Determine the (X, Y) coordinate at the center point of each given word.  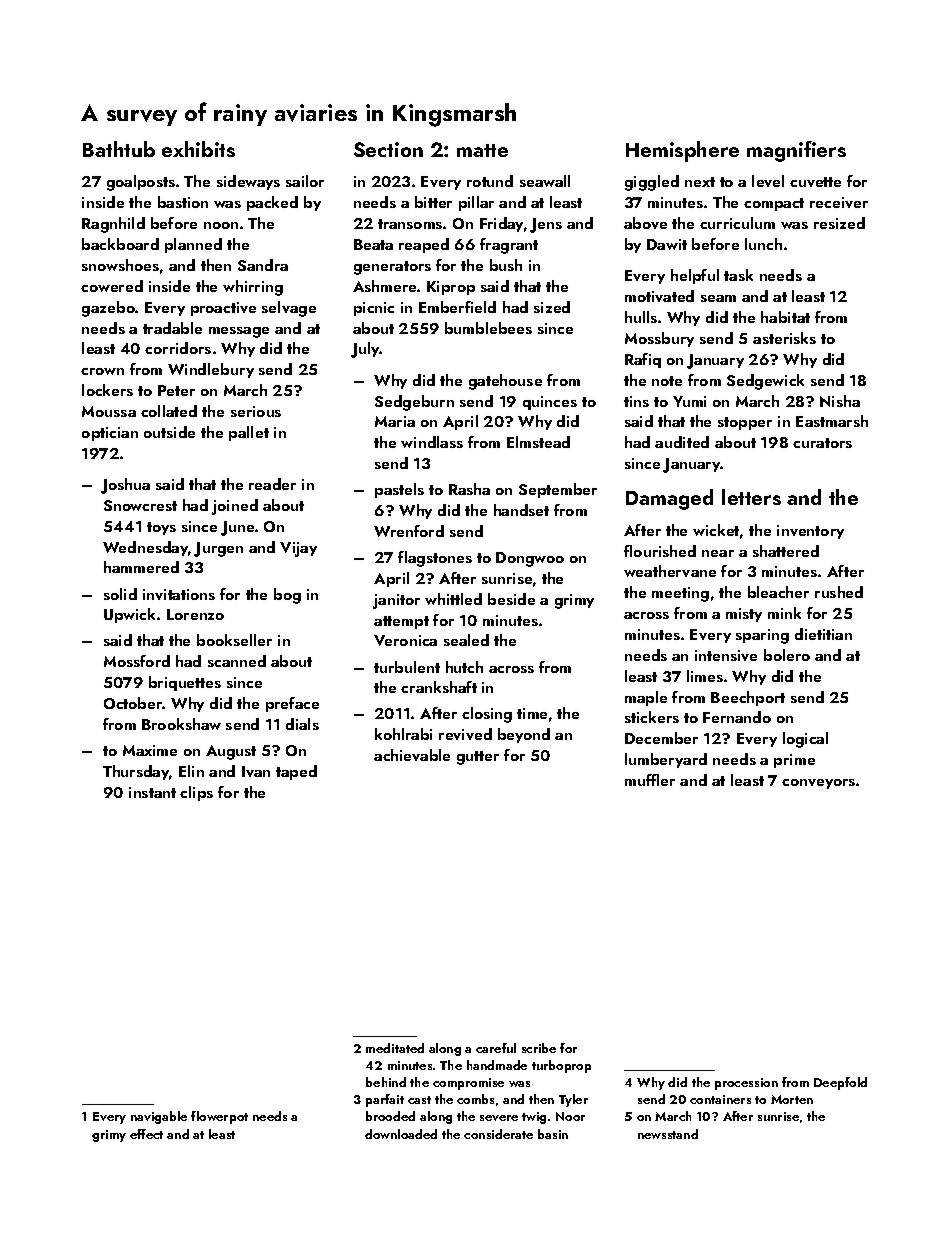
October (133, 703)
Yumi (689, 401)
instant (152, 792)
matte (482, 150)
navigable (159, 1117)
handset (521, 510)
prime (794, 761)
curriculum (737, 223)
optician (110, 434)
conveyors (818, 784)
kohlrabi (403, 734)
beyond (524, 735)
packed (272, 203)
